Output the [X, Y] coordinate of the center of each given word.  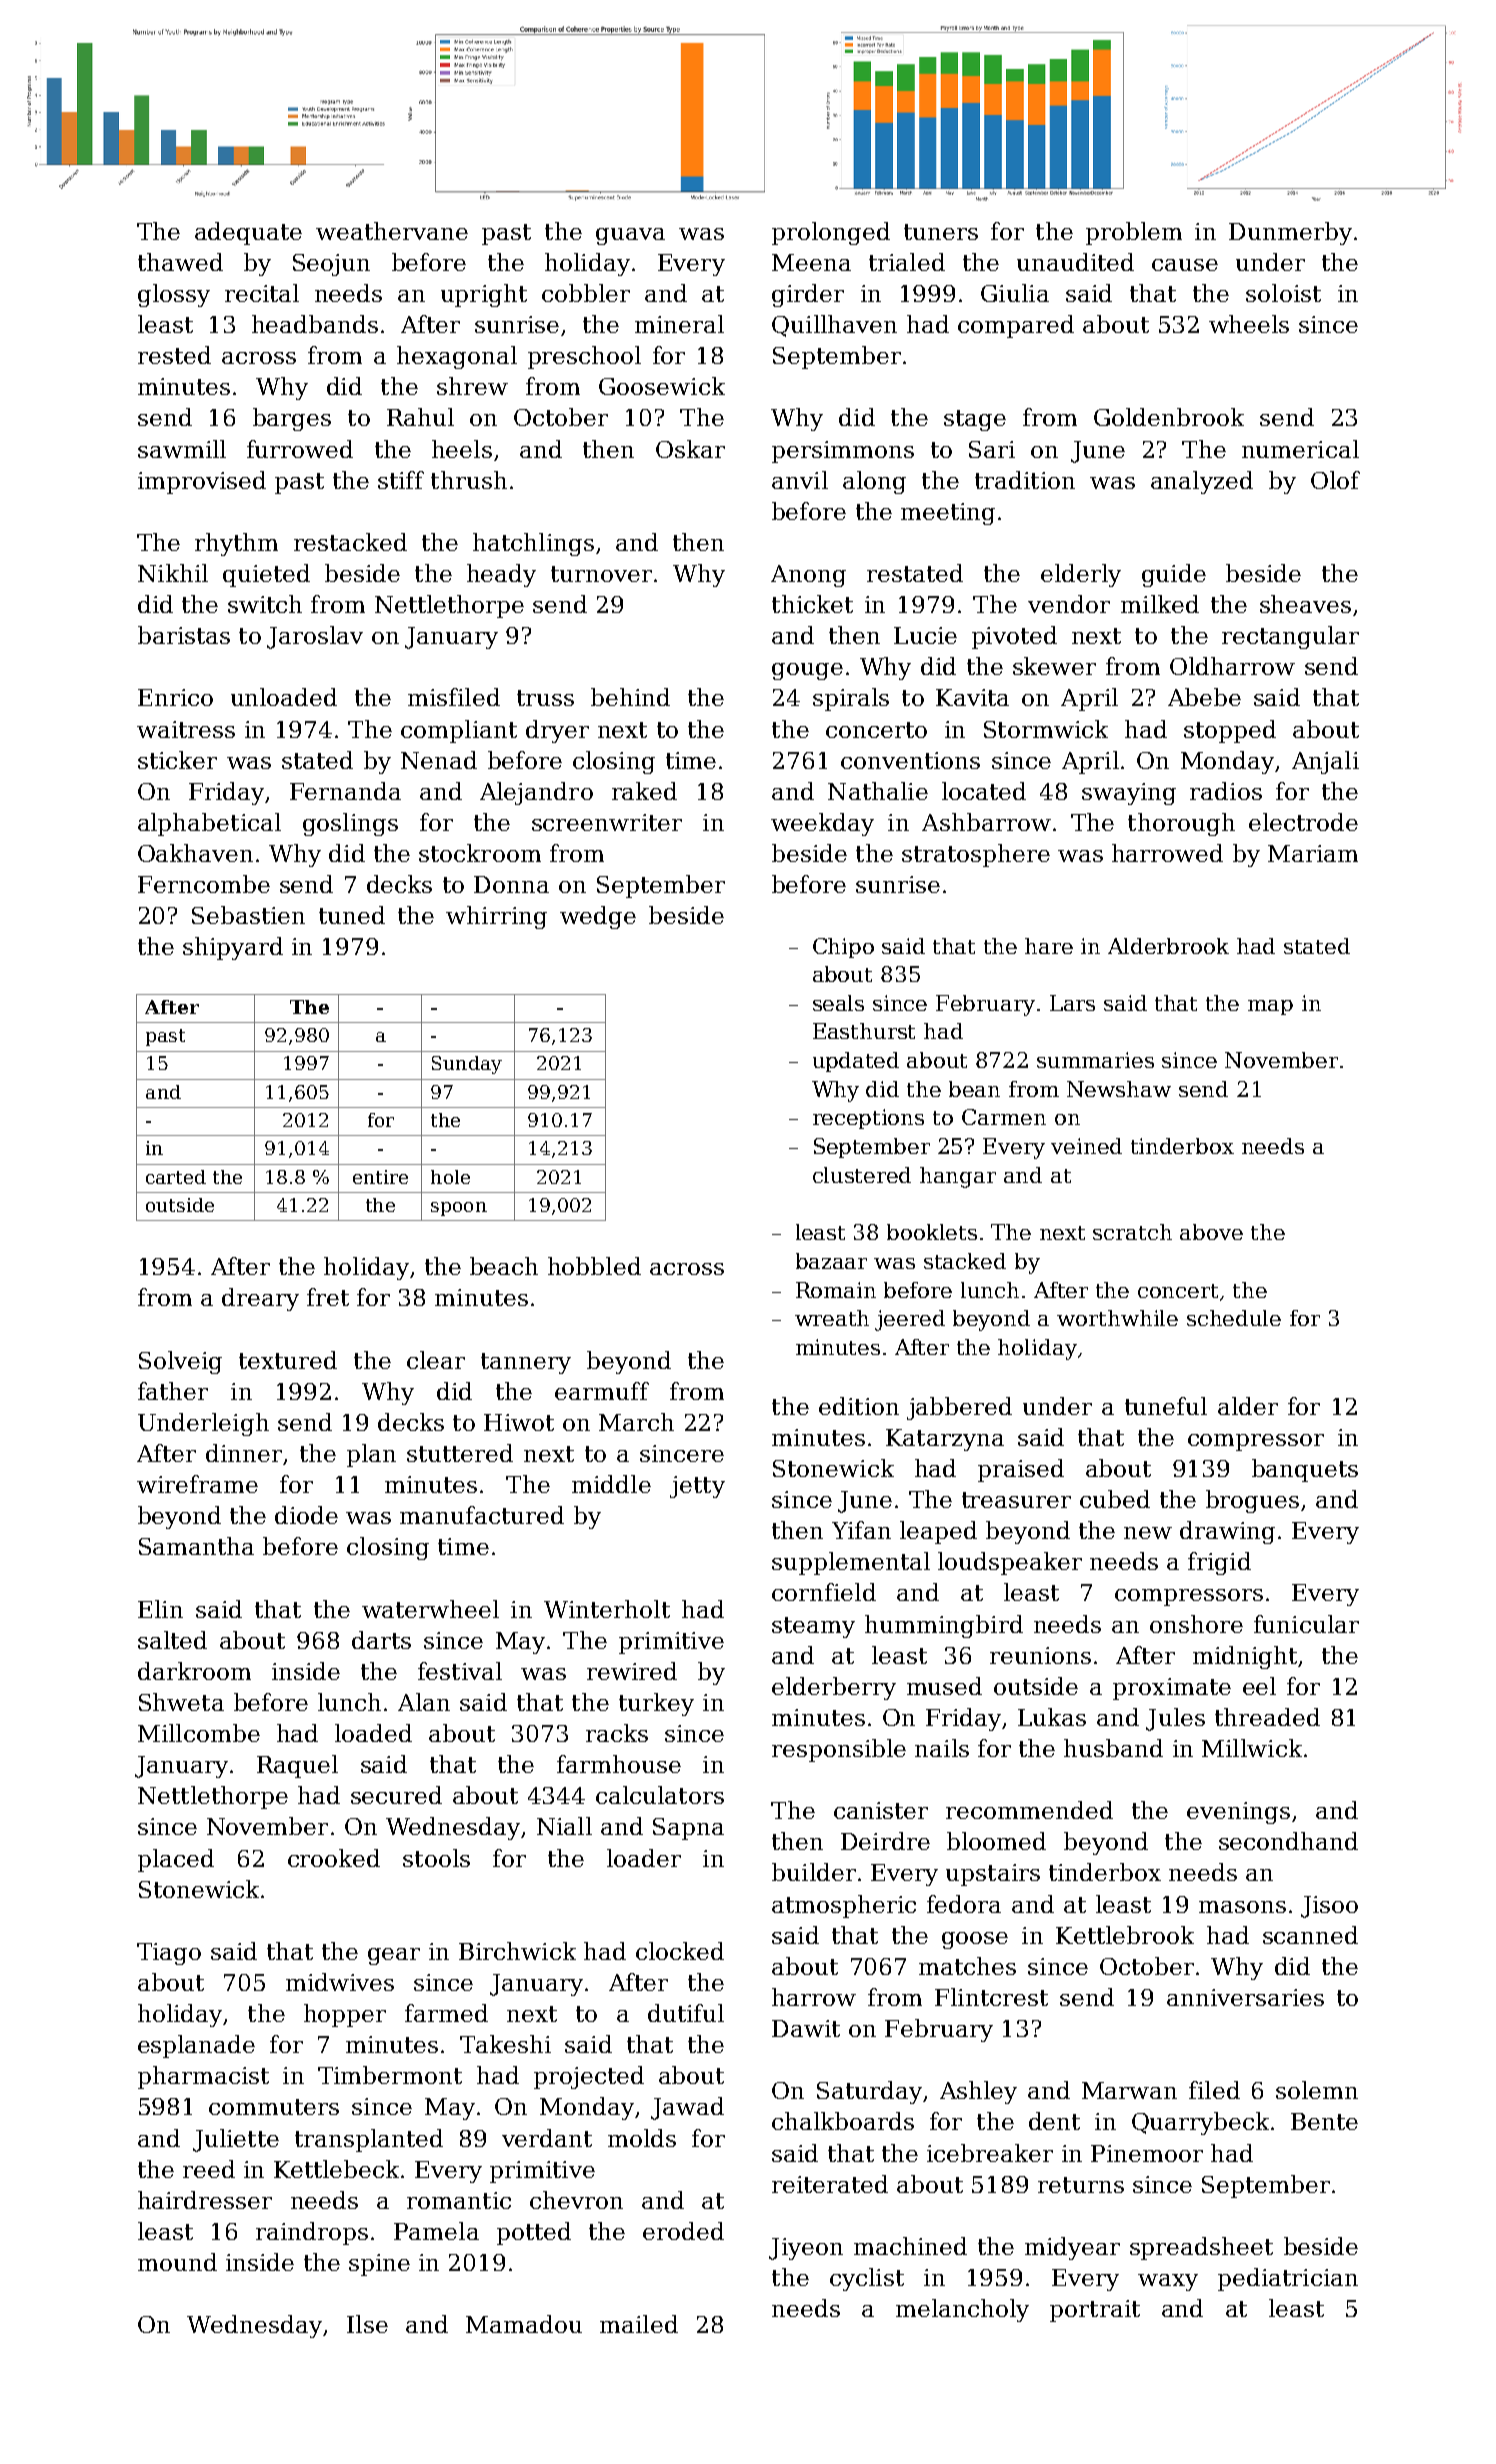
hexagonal [457, 357]
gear [394, 1956]
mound [177, 2262]
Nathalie [878, 791]
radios [1226, 791]
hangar [958, 1177]
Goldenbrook [1169, 417]
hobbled [594, 1266]
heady [501, 575]
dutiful [686, 2013]
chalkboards [843, 2121]
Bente [1324, 2121]
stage [975, 420]
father [173, 1391]
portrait [1095, 2311]
